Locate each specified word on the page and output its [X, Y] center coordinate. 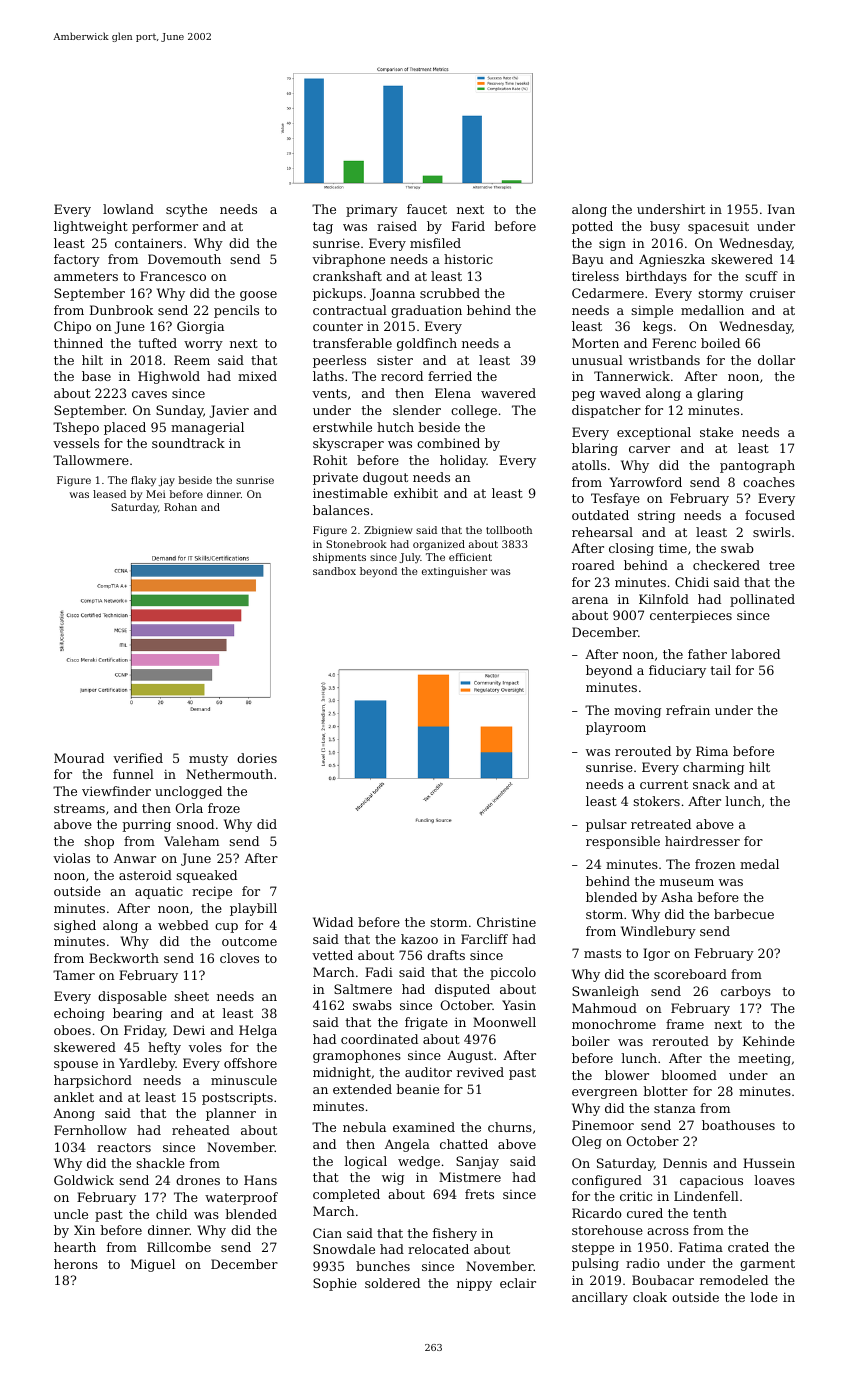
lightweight [91, 227]
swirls [772, 532]
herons [76, 1264]
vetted [332, 955]
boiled [720, 343]
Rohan [180, 507]
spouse [76, 1066]
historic [468, 259]
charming [713, 768]
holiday [463, 461]
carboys [746, 992]
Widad [333, 922]
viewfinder [116, 791]
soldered [392, 1283]
